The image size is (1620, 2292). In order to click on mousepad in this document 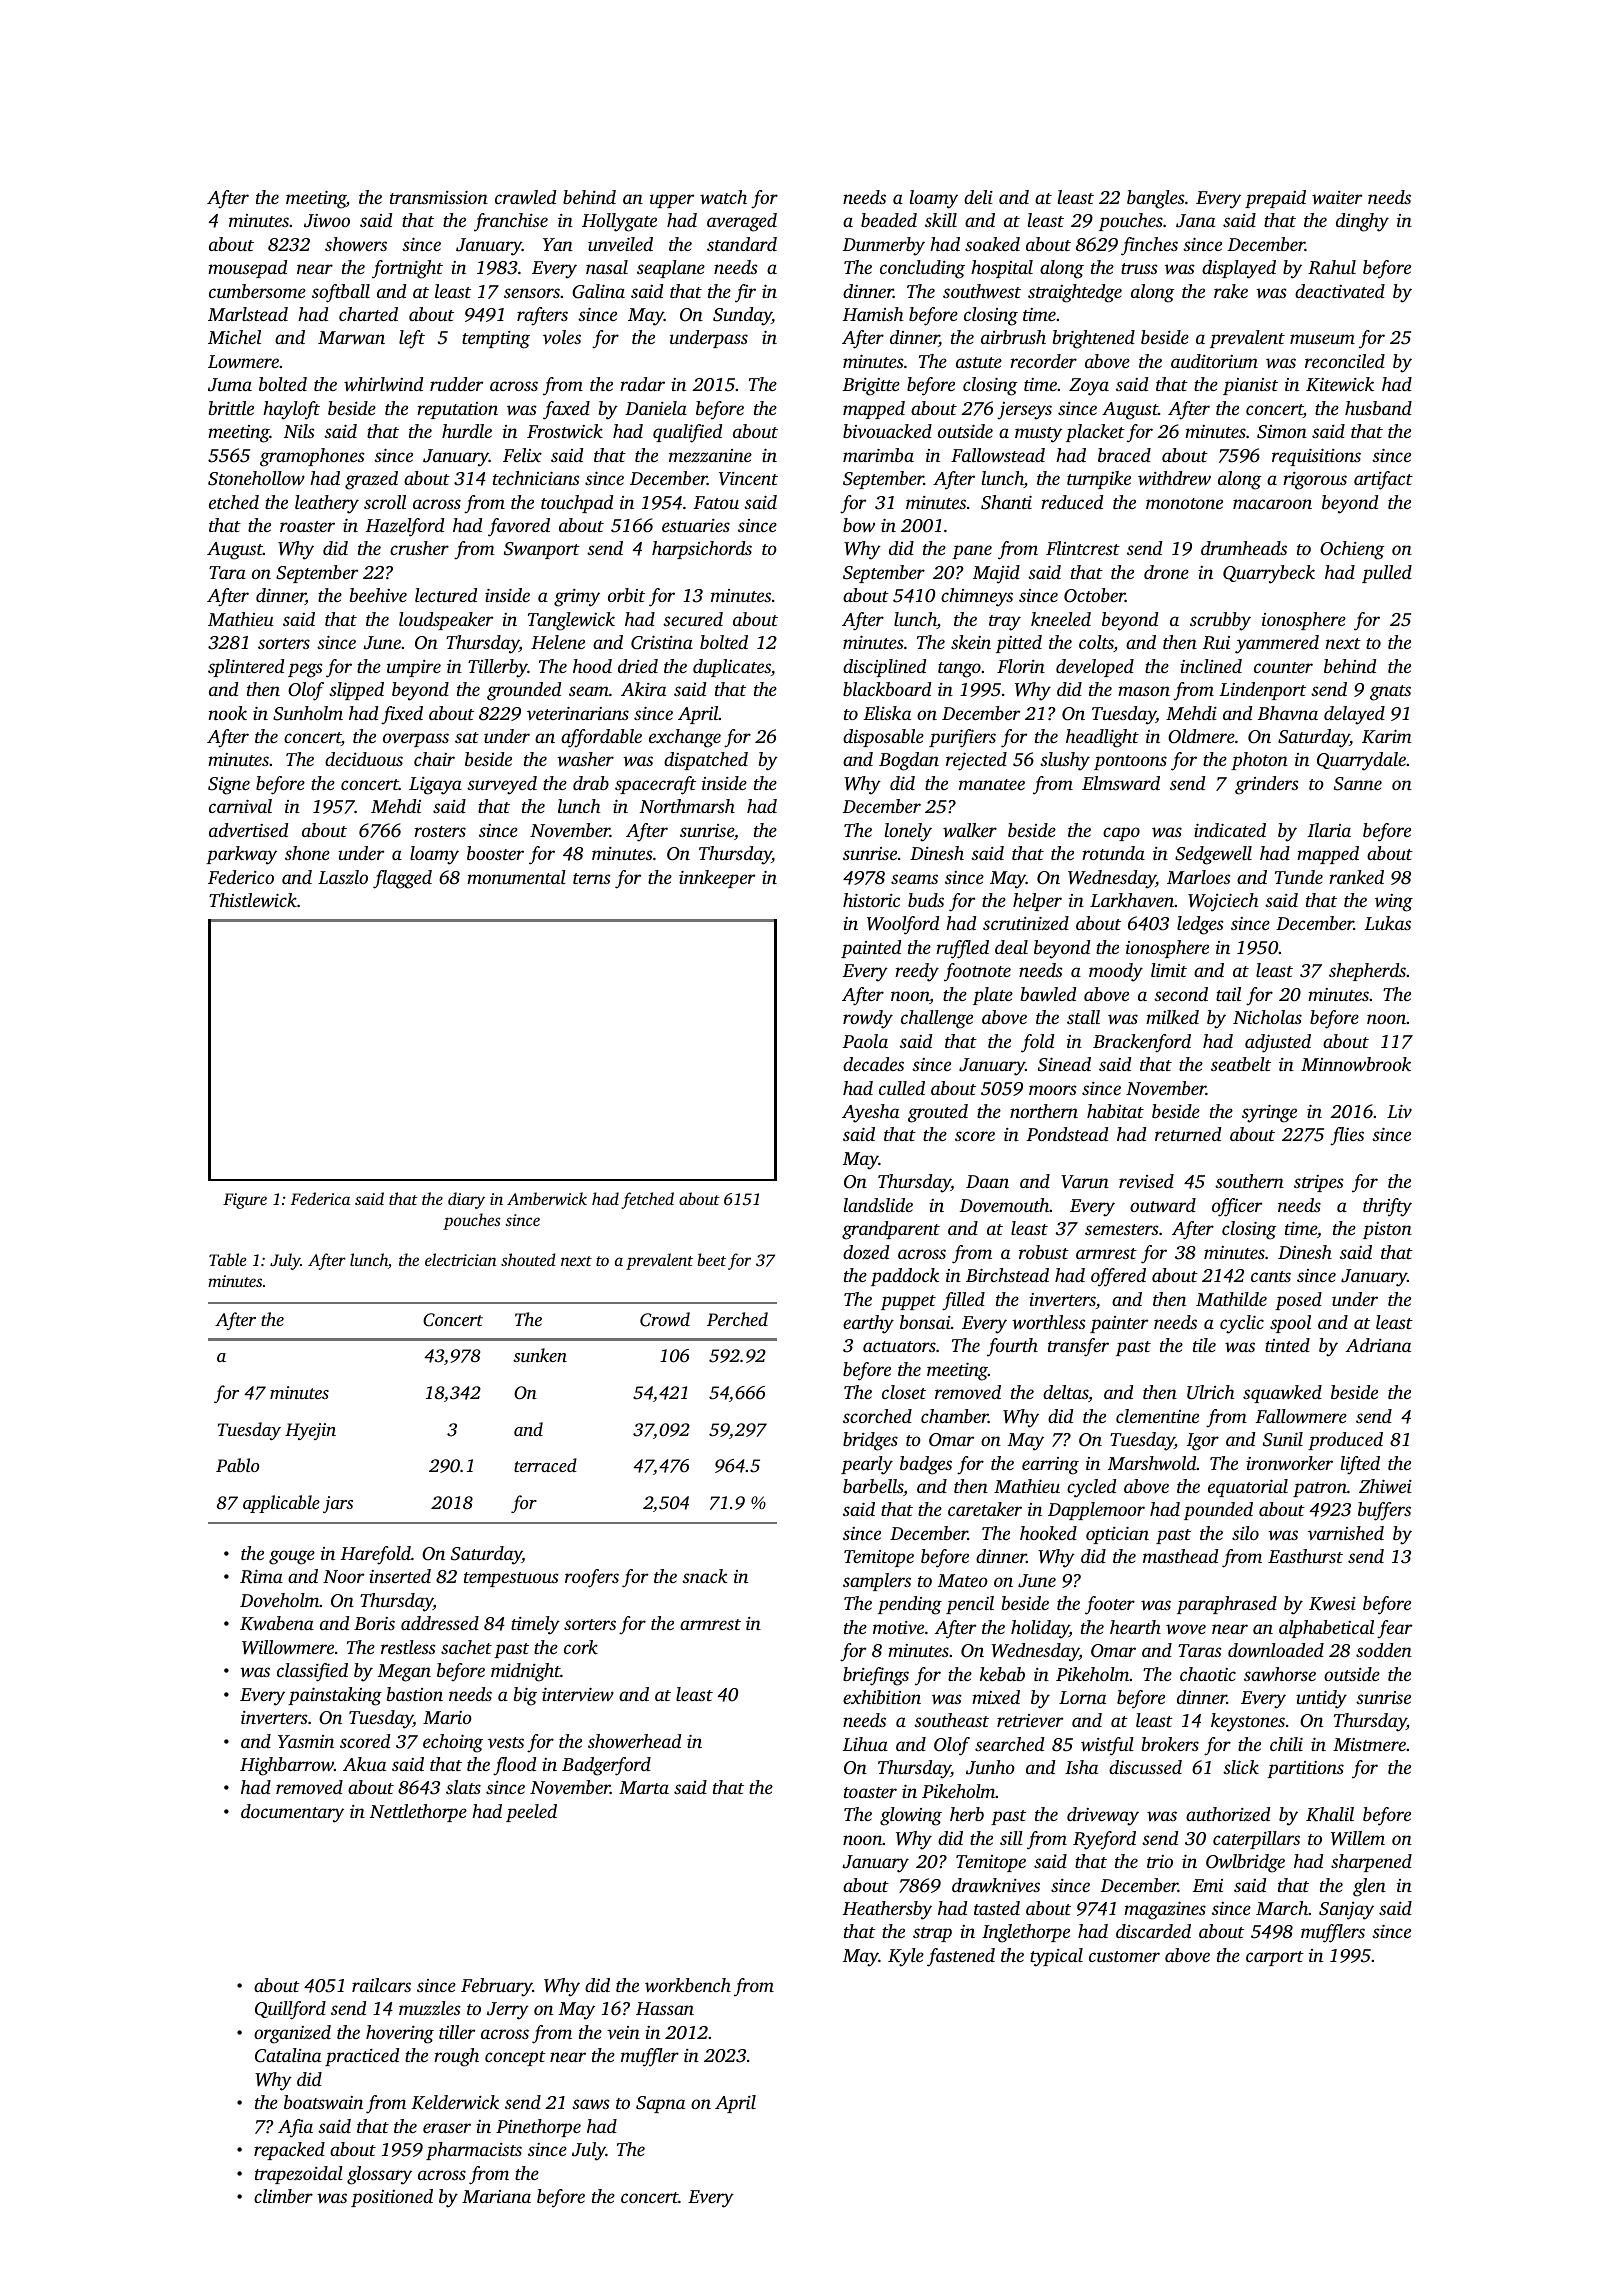, I will do `click(247, 269)`.
